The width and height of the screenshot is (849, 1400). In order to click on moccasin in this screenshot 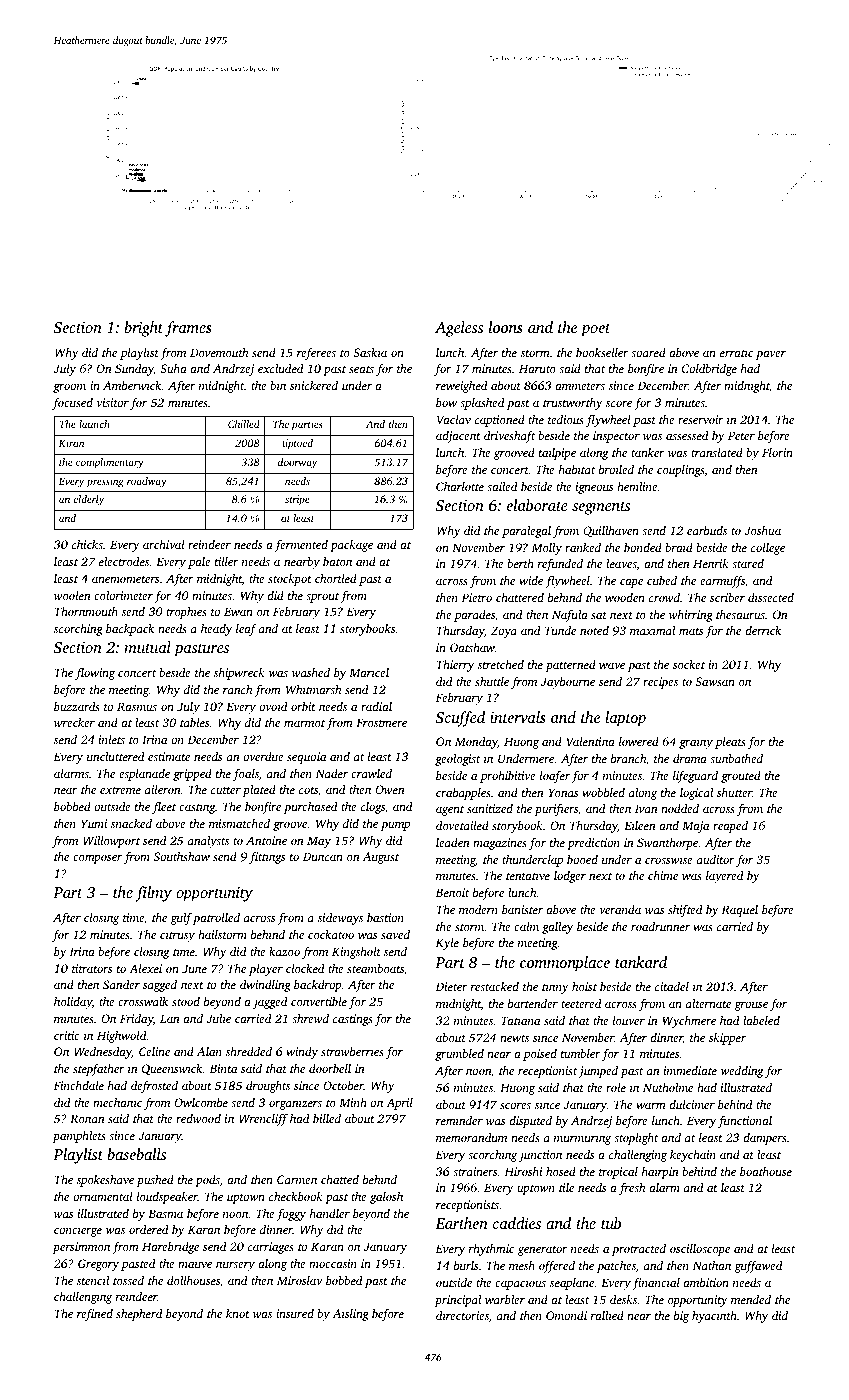, I will do `click(333, 1263)`.
